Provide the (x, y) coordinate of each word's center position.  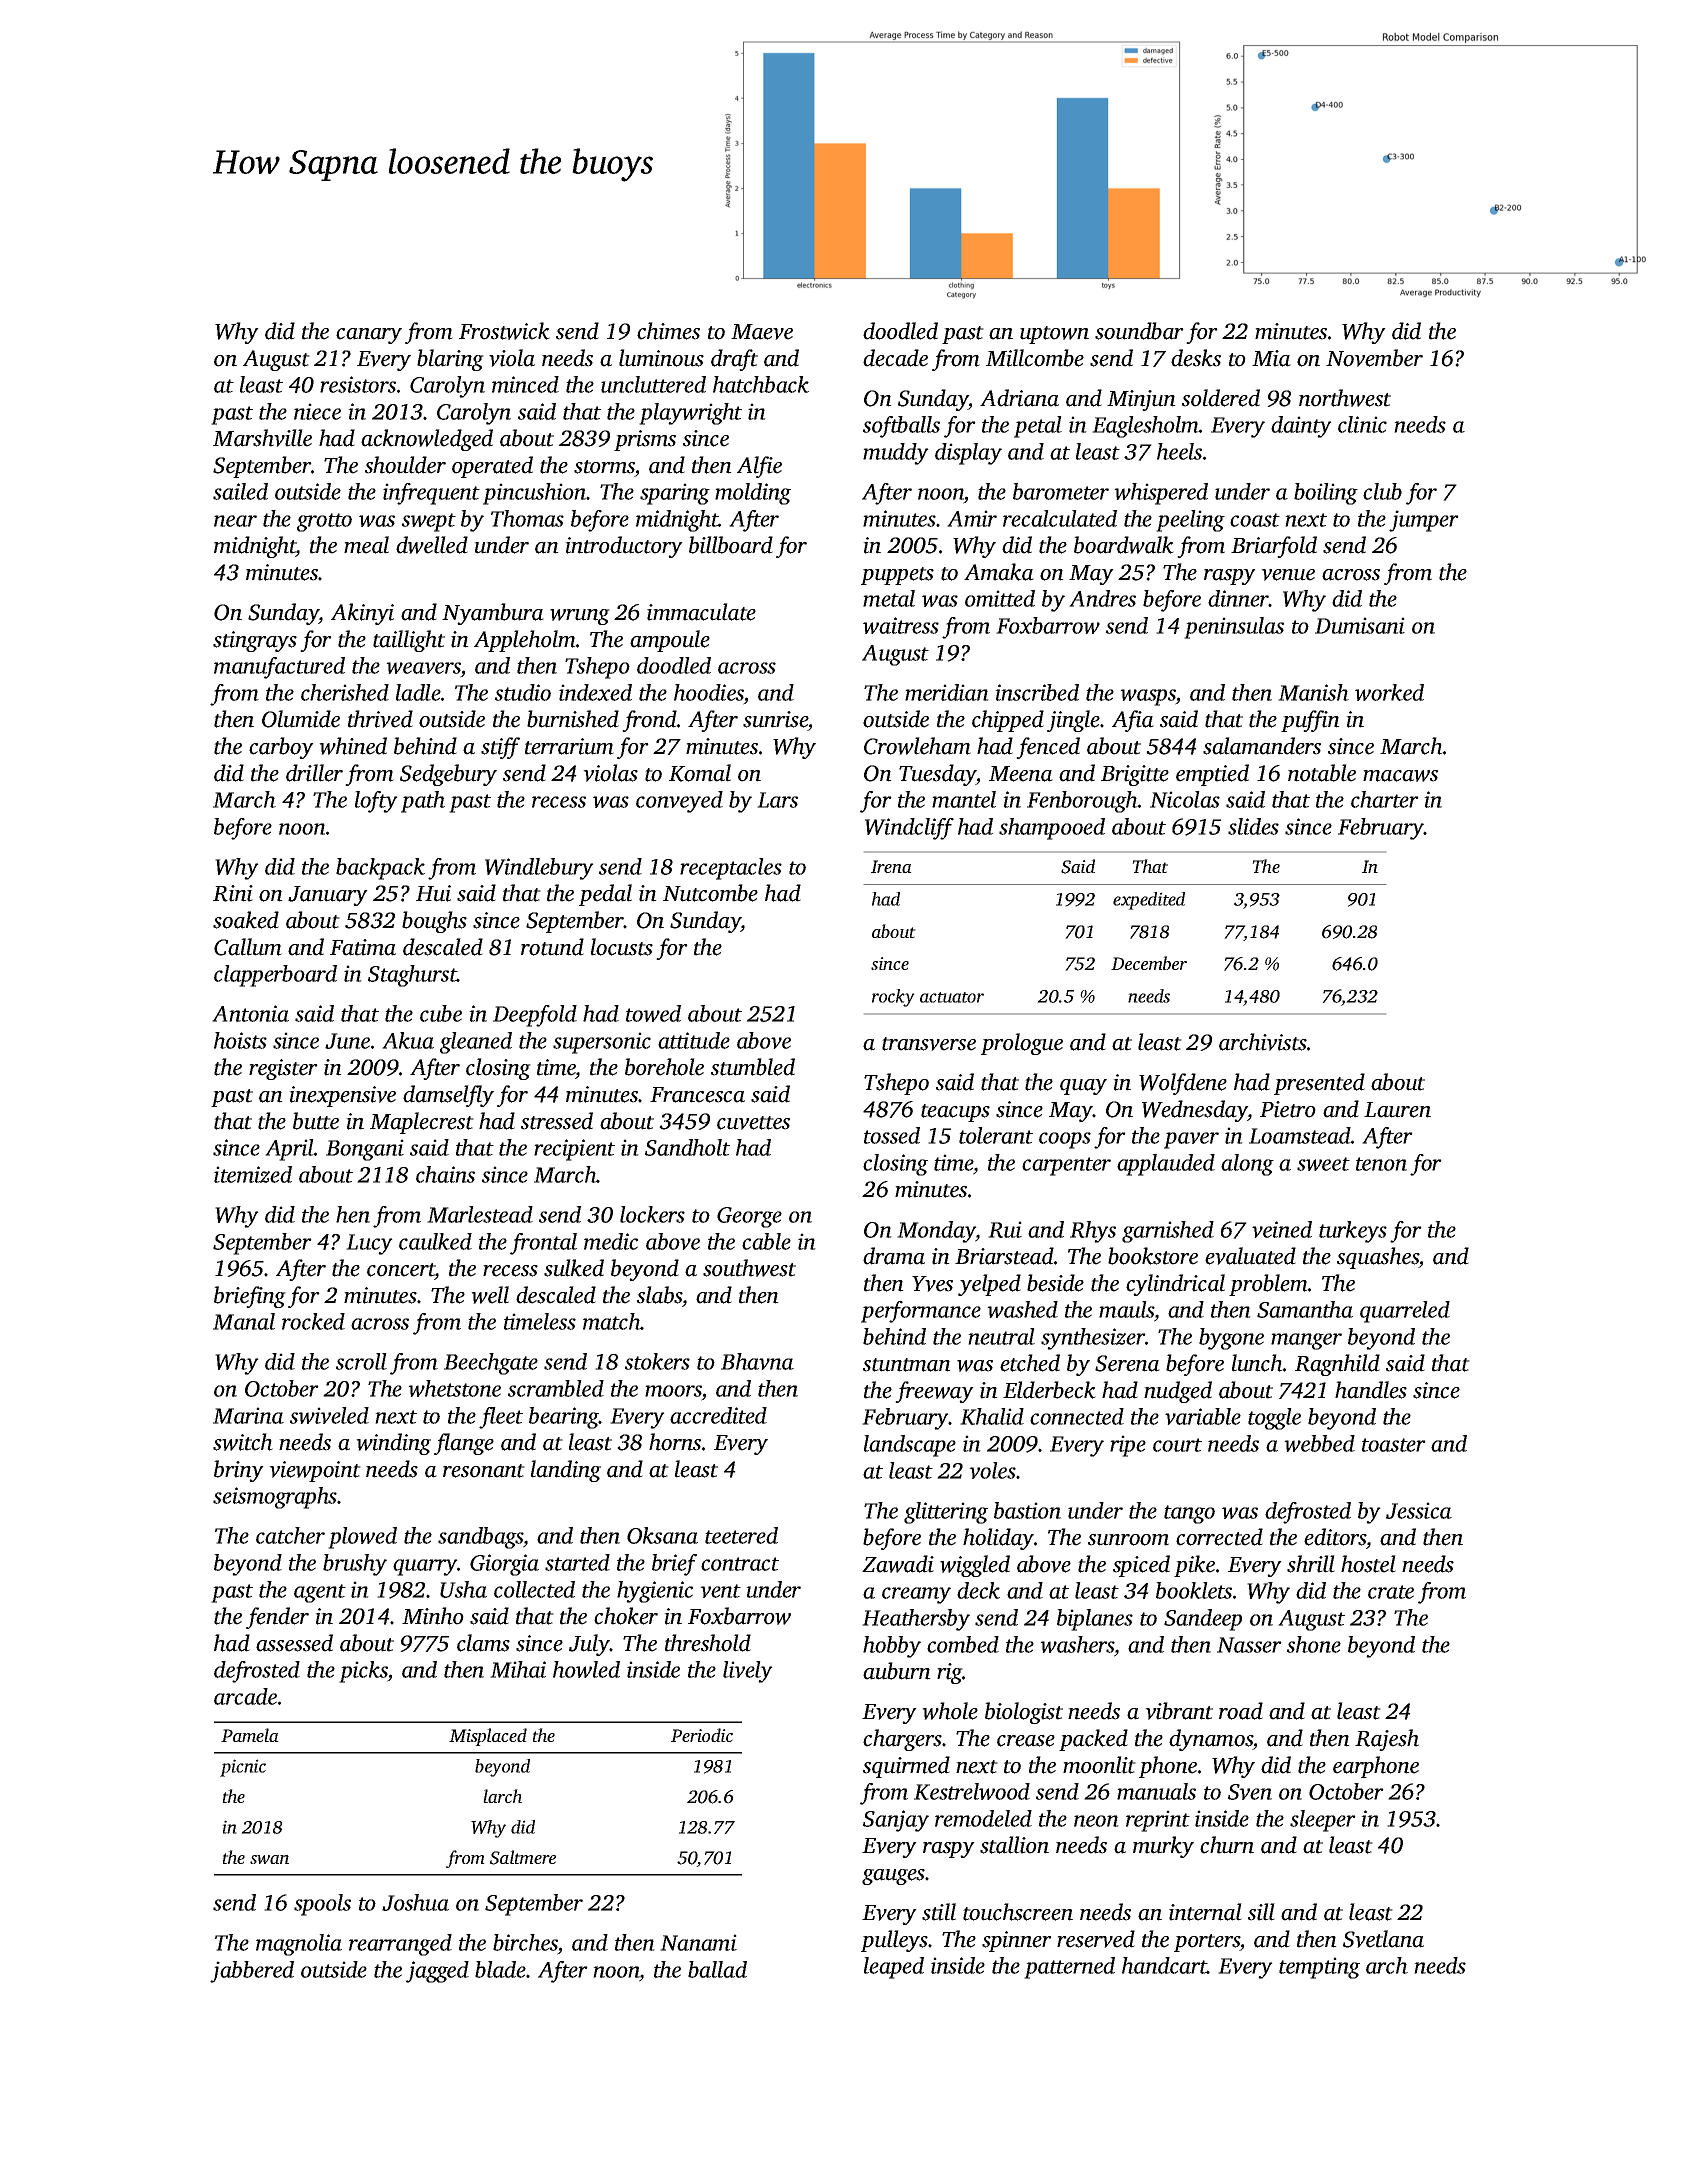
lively (748, 1672)
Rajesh (1387, 1740)
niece (317, 411)
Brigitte (1135, 775)
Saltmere (523, 1857)
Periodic (702, 1735)
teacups (955, 1113)
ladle (418, 692)
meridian (947, 692)
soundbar (1139, 331)
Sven (1250, 1792)
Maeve (762, 332)
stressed (557, 1121)
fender (277, 1618)
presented (1319, 1084)
